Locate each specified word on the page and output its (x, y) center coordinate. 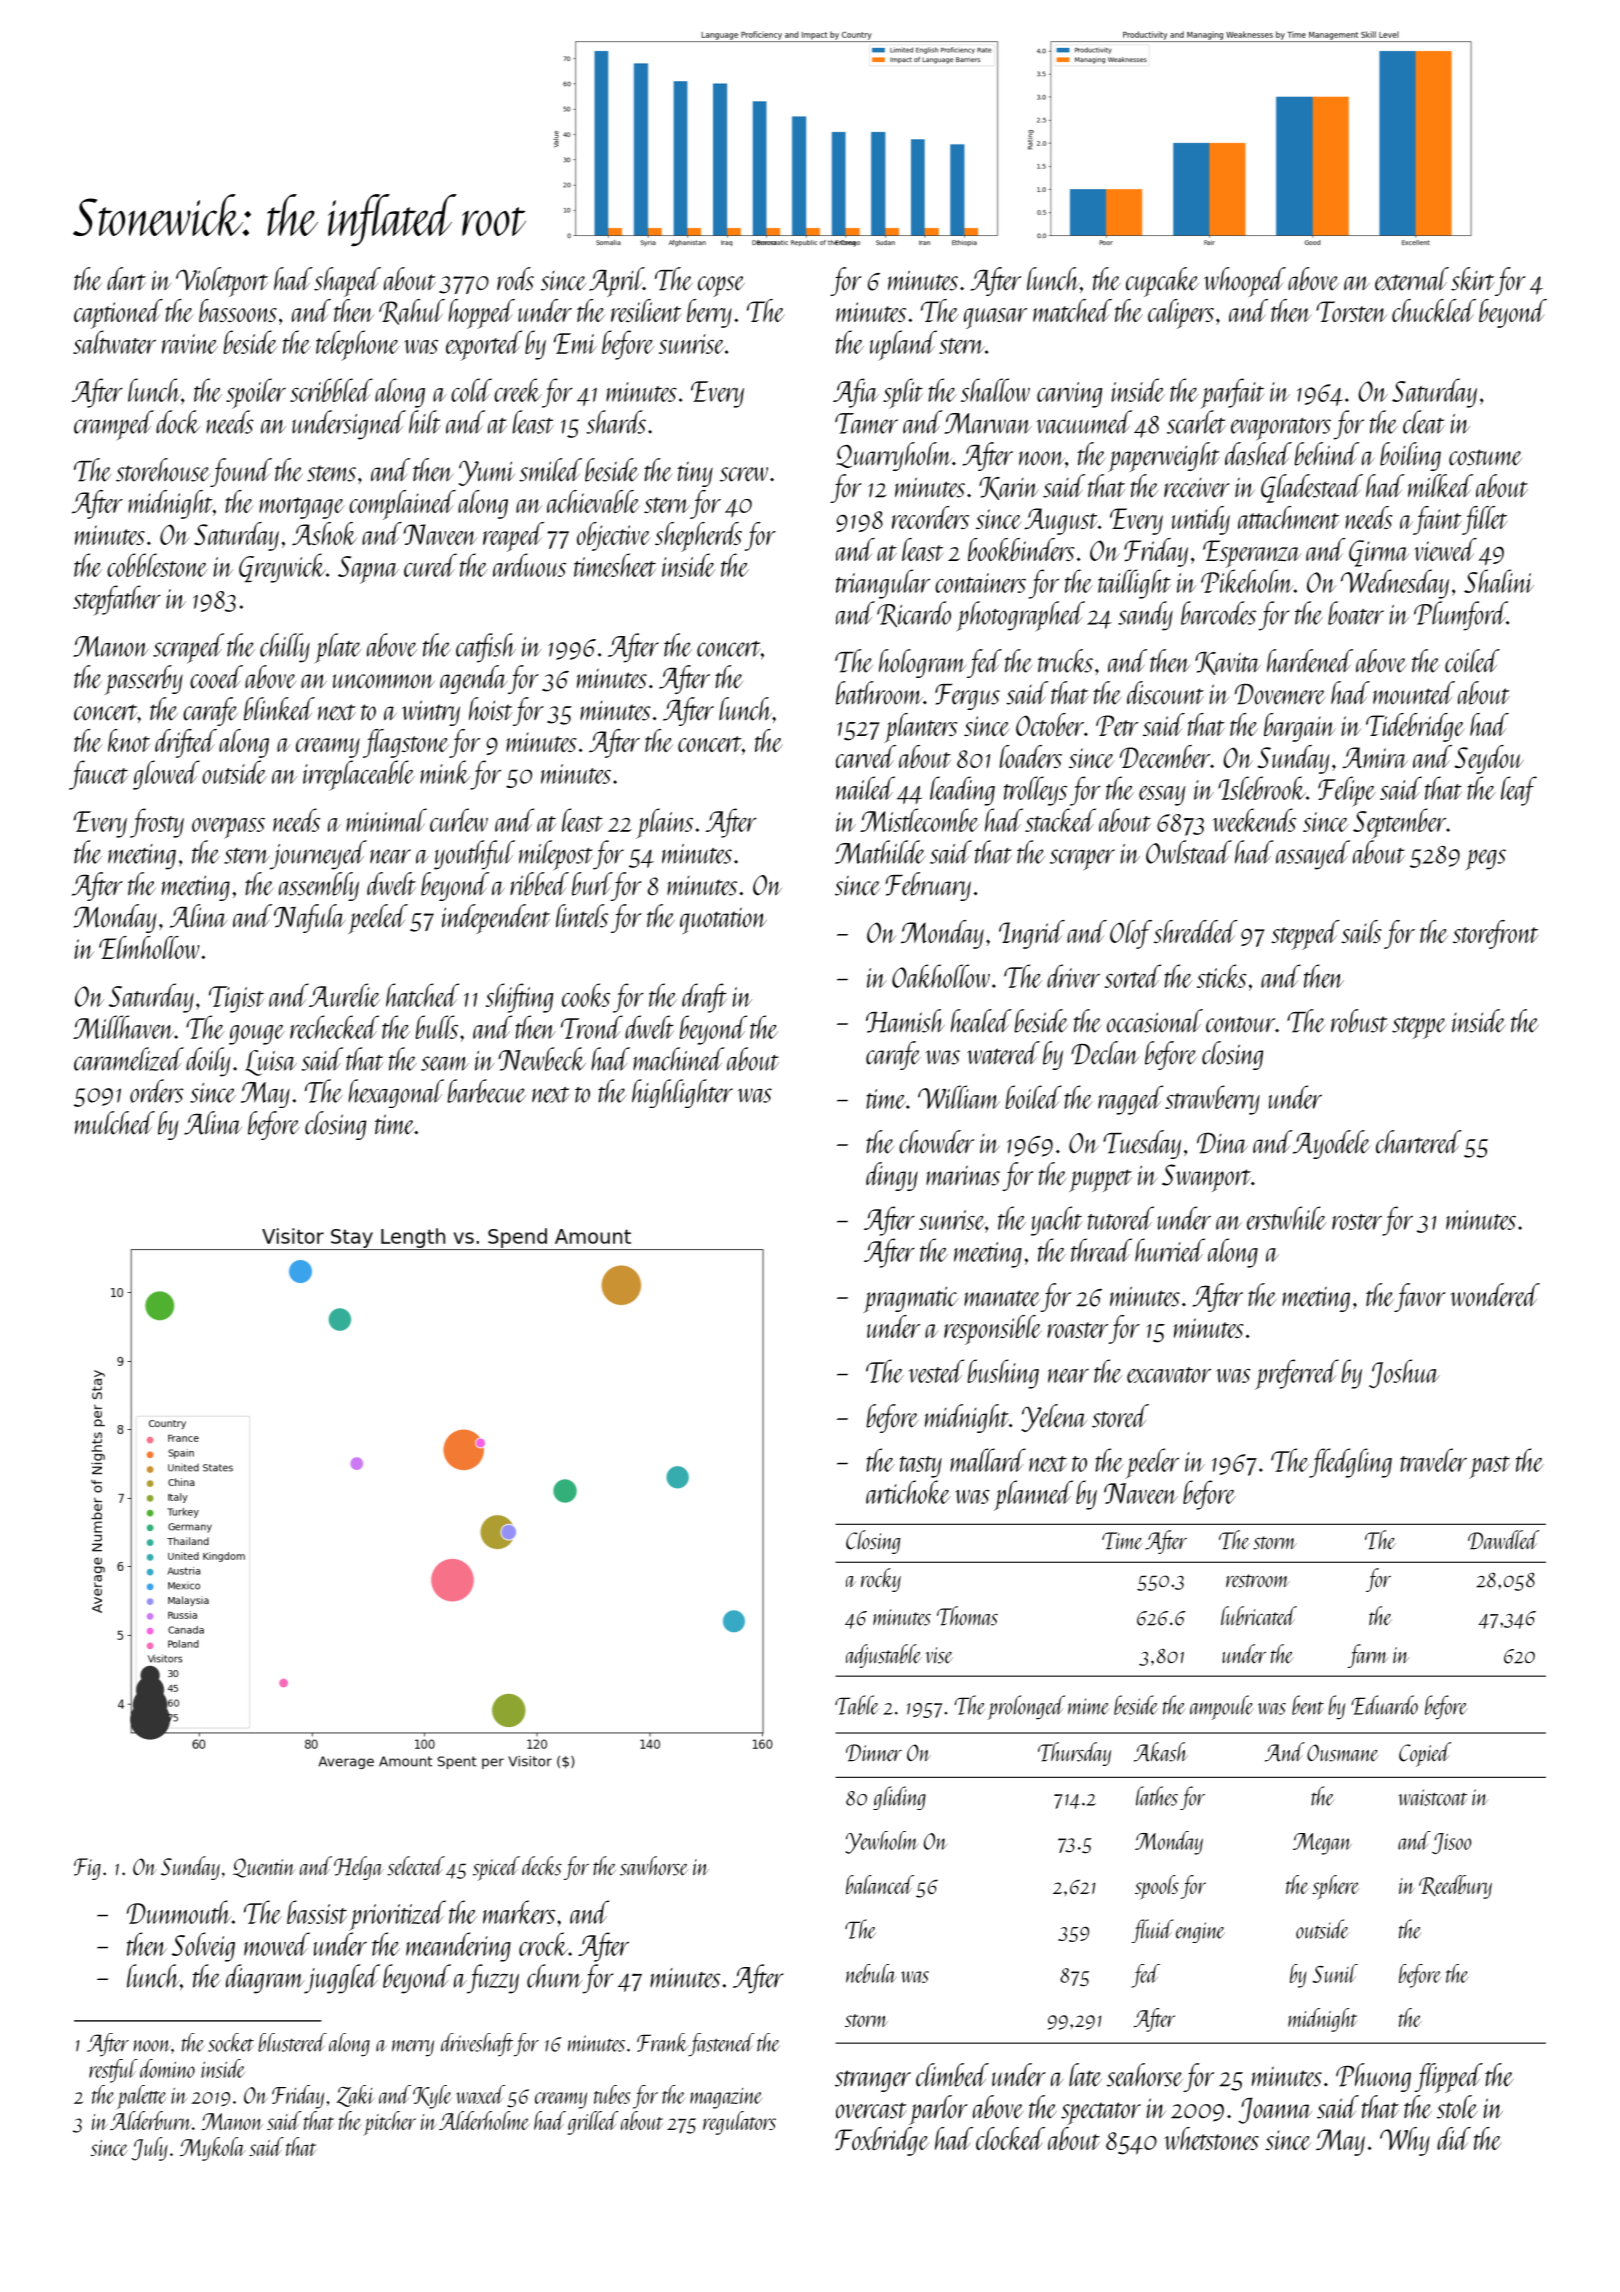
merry (413, 2048)
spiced (496, 1868)
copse (721, 286)
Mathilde (880, 852)
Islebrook (1262, 788)
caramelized (129, 1059)
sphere (1335, 1887)
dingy (892, 1176)
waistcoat (1432, 1797)
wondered (1495, 1295)
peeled (378, 919)
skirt (1473, 279)
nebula (871, 1973)
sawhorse (654, 1866)
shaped (347, 282)
